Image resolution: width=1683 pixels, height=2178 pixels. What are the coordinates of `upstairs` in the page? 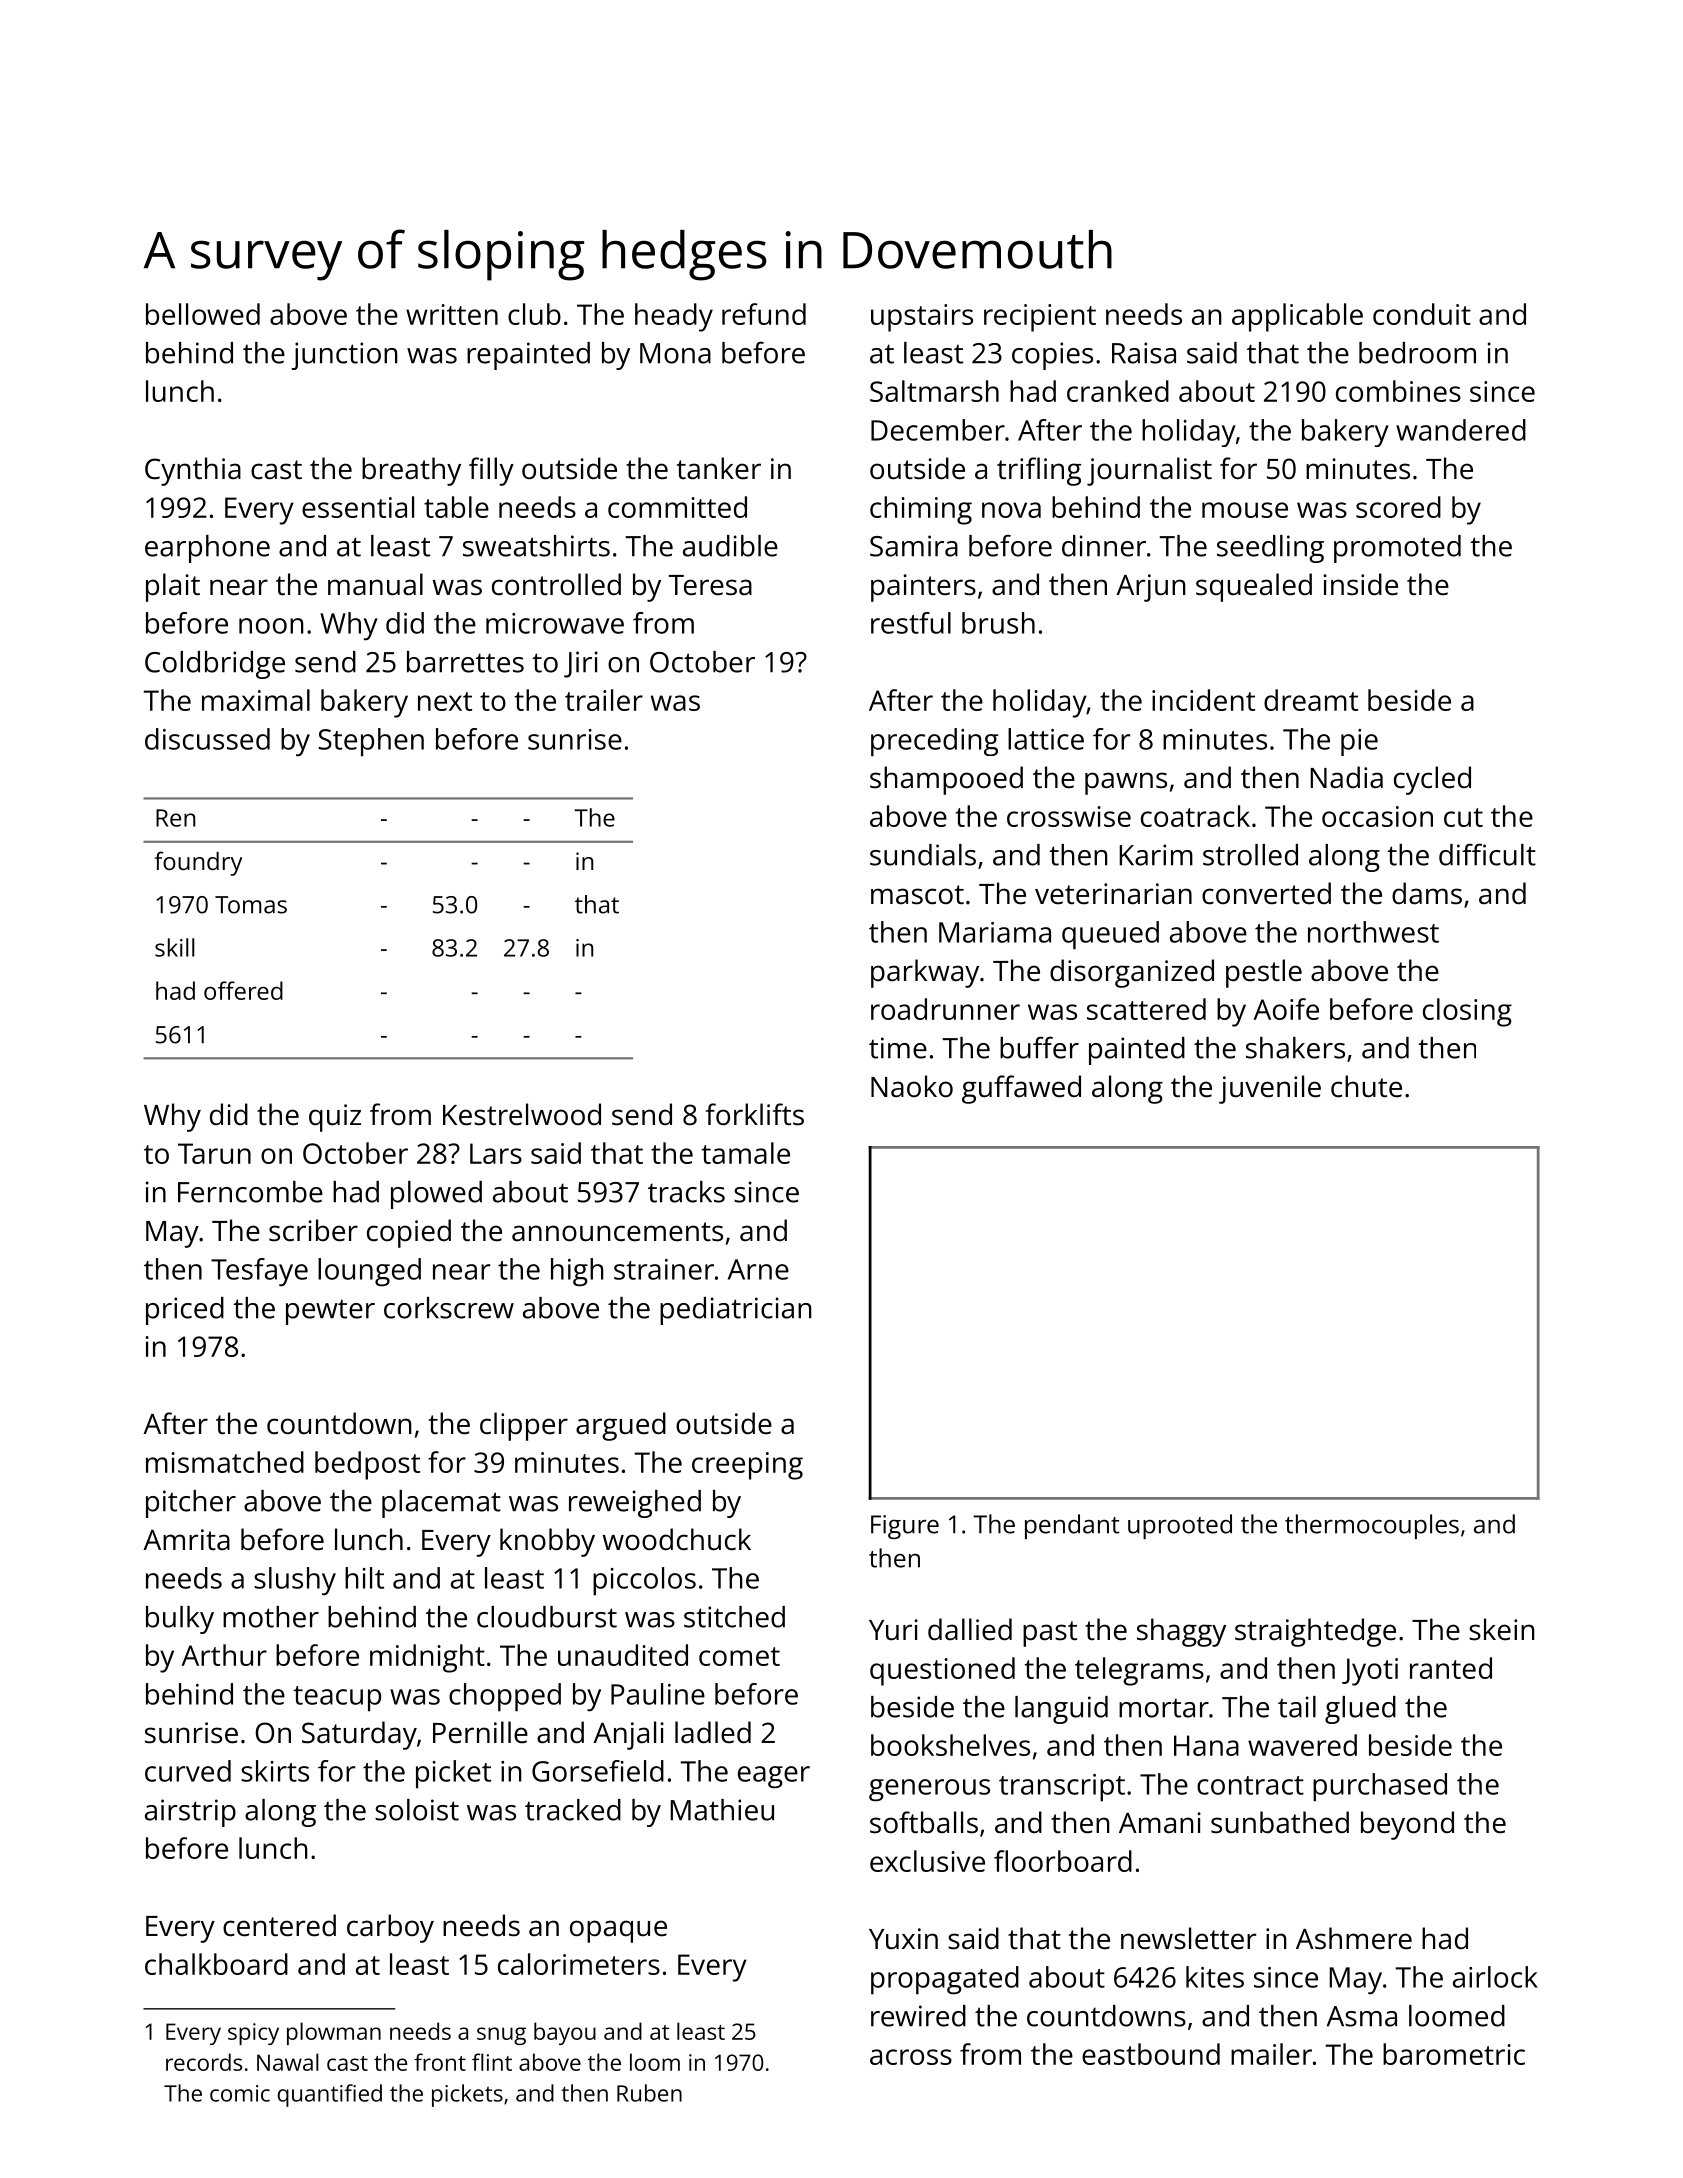 It's located at (922, 318).
